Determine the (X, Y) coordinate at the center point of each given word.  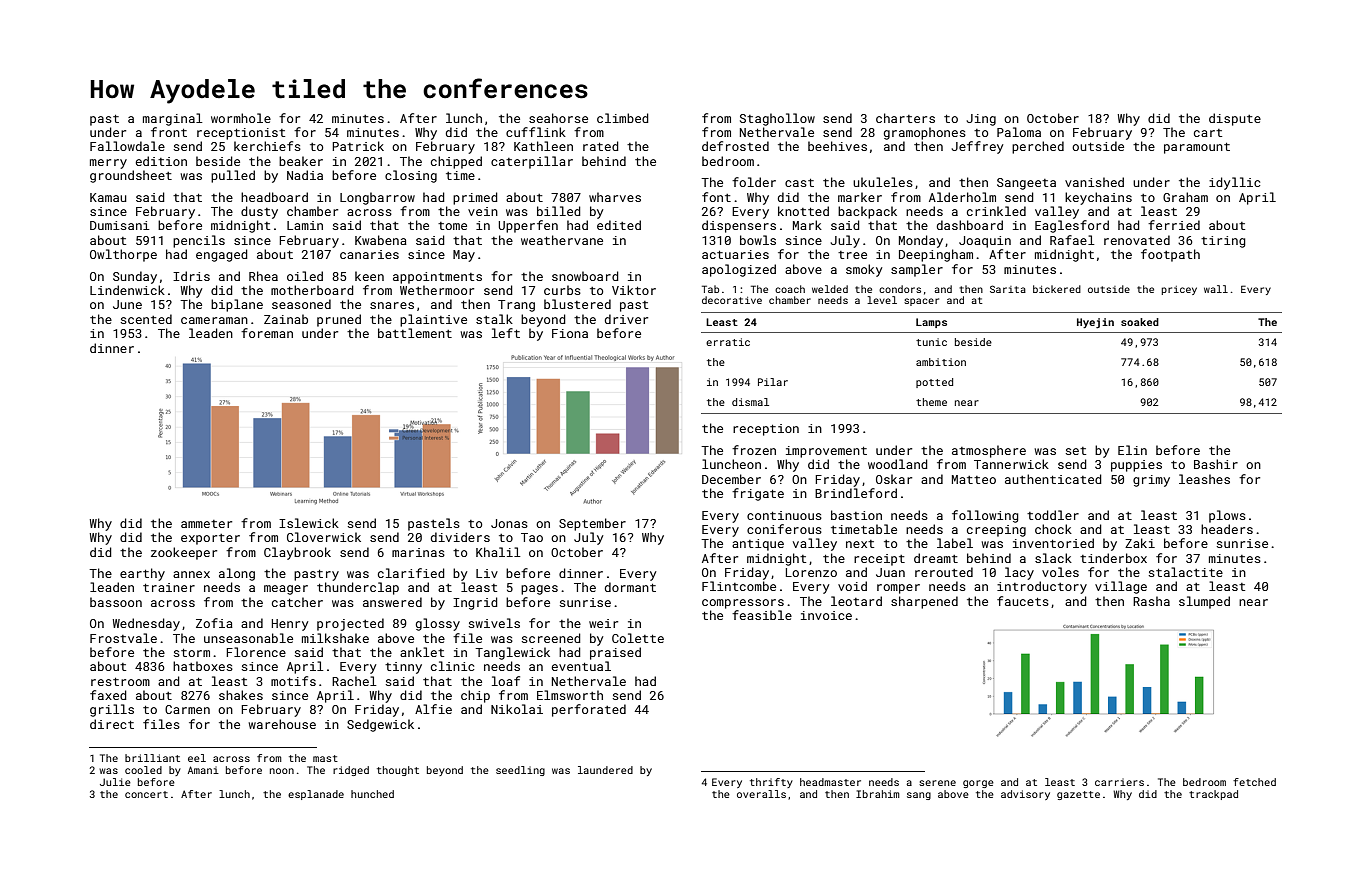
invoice (826, 615)
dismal (750, 402)
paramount (1197, 148)
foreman (267, 333)
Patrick (358, 146)
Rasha (1151, 601)
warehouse (282, 724)
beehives (837, 146)
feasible (762, 615)
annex (191, 574)
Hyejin (1095, 323)
